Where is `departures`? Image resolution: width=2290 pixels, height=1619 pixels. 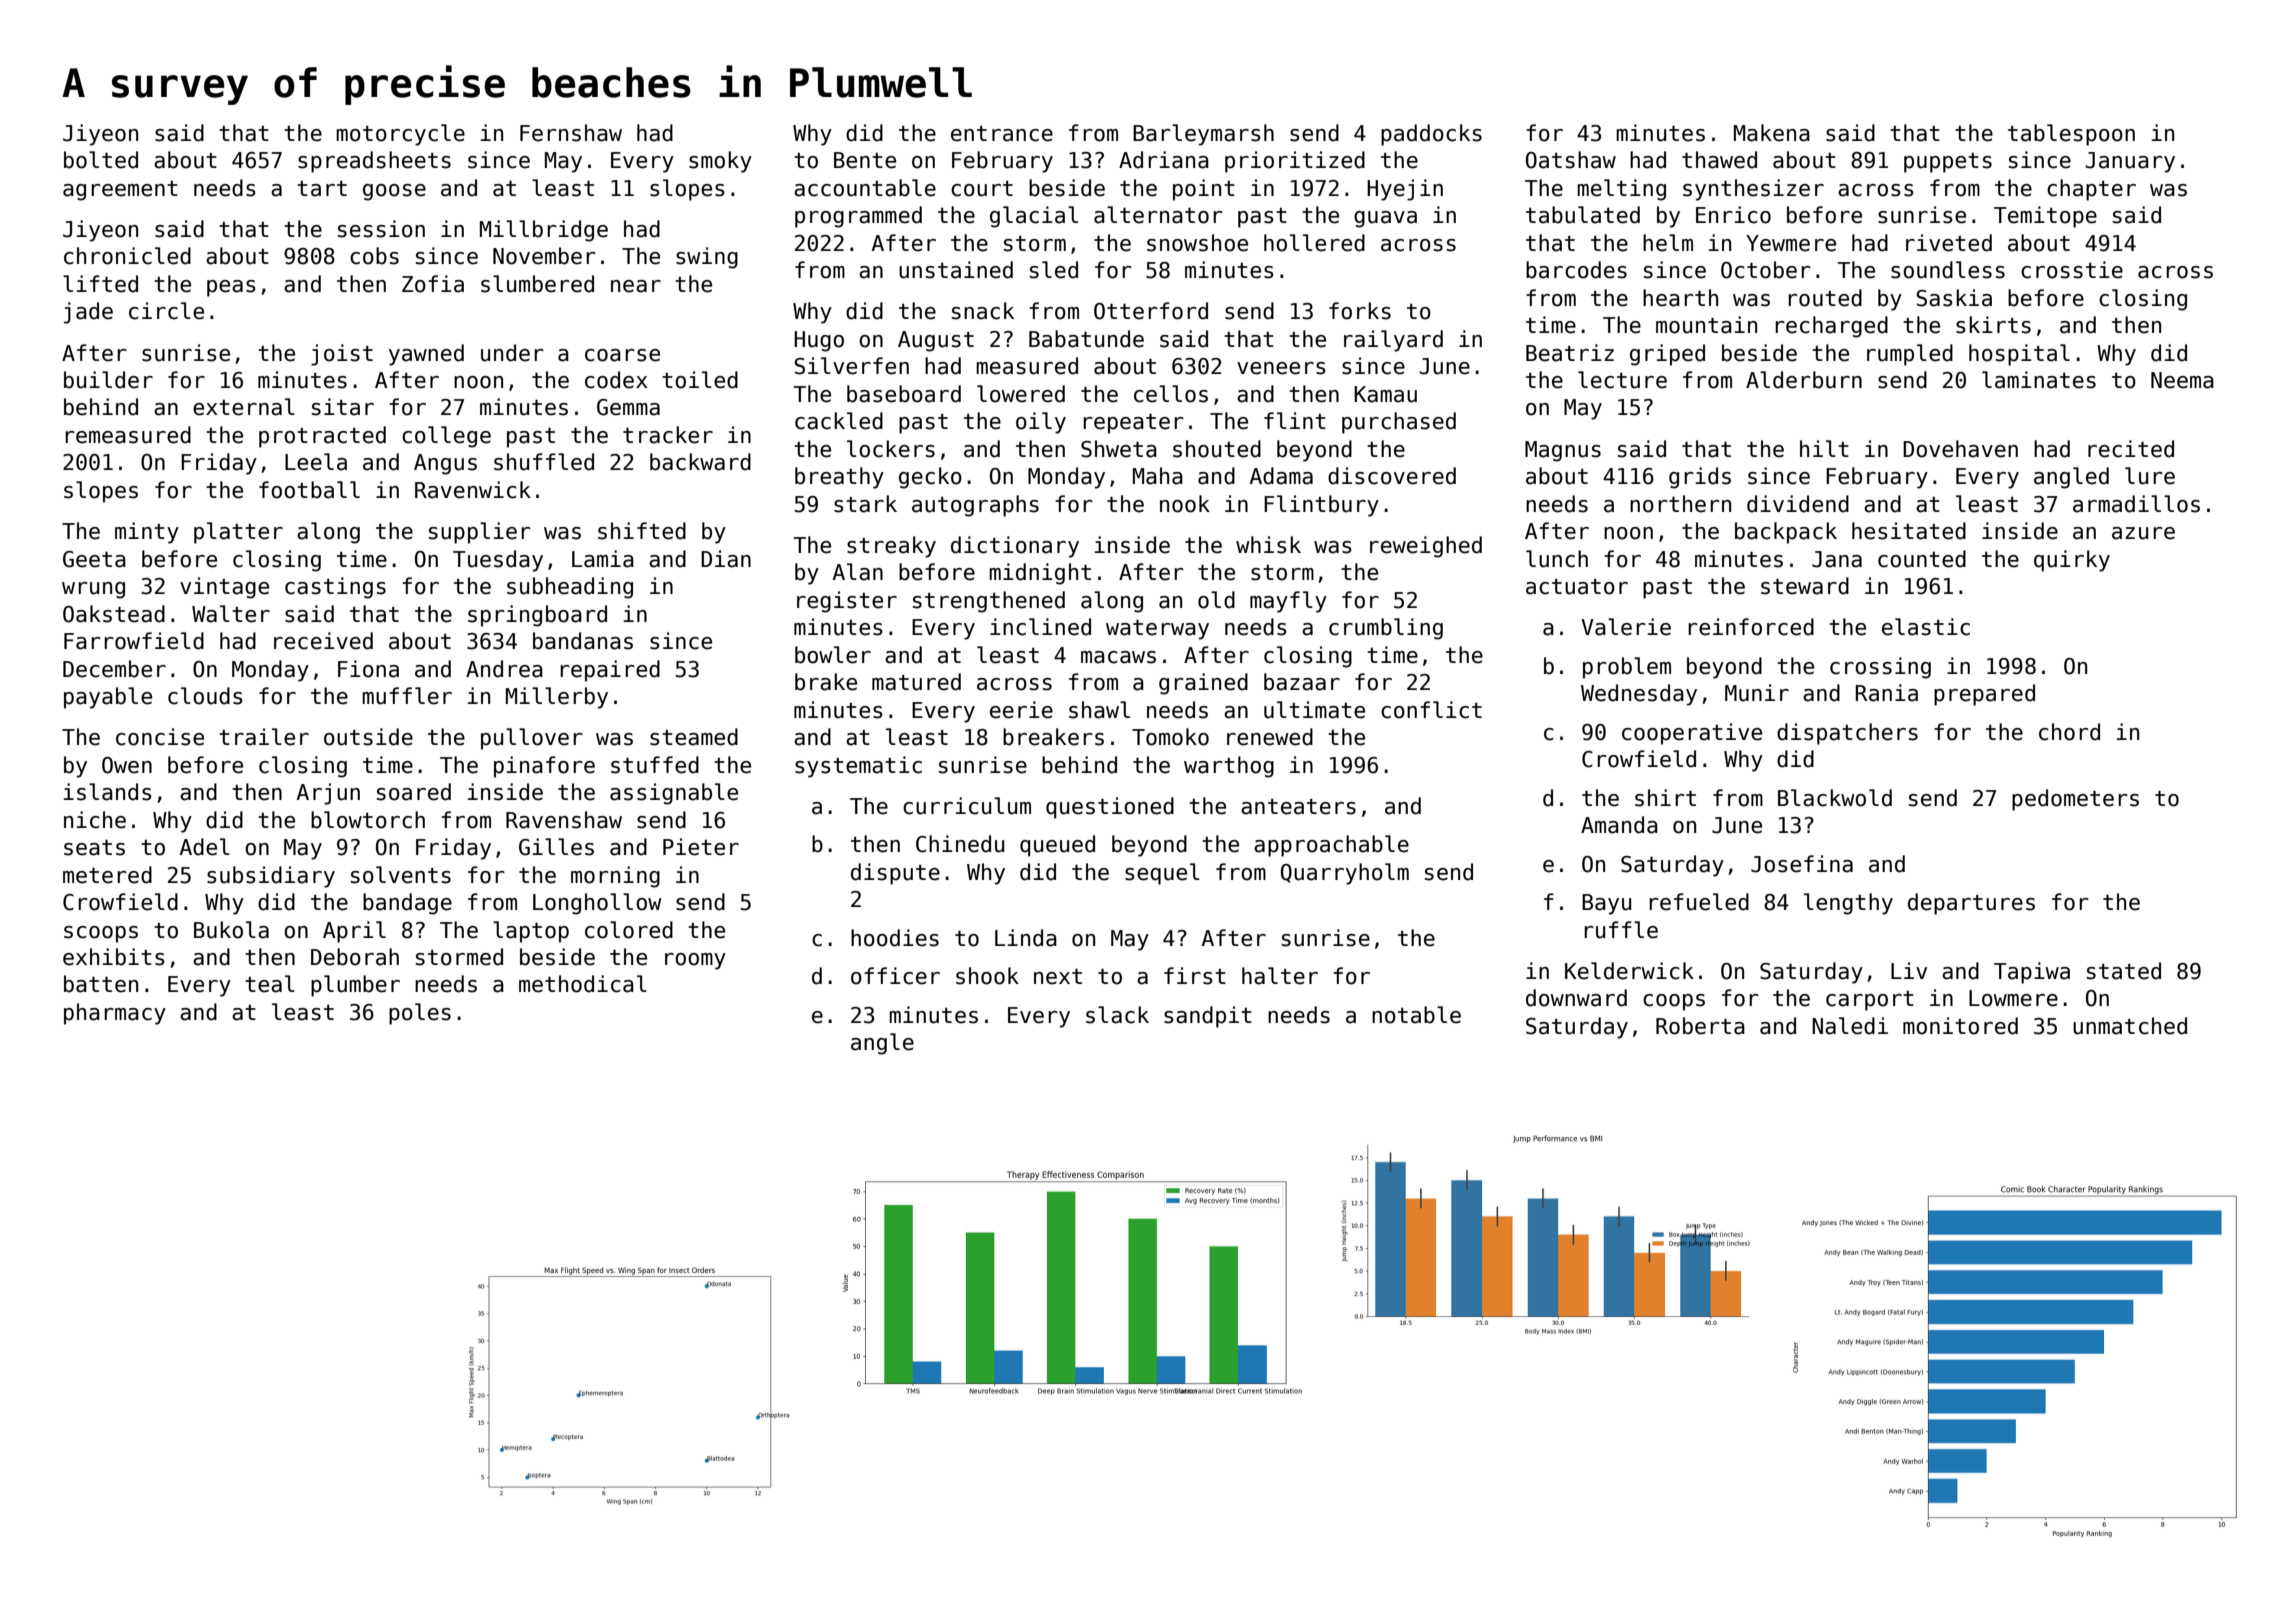 departures is located at coordinates (1971, 904).
